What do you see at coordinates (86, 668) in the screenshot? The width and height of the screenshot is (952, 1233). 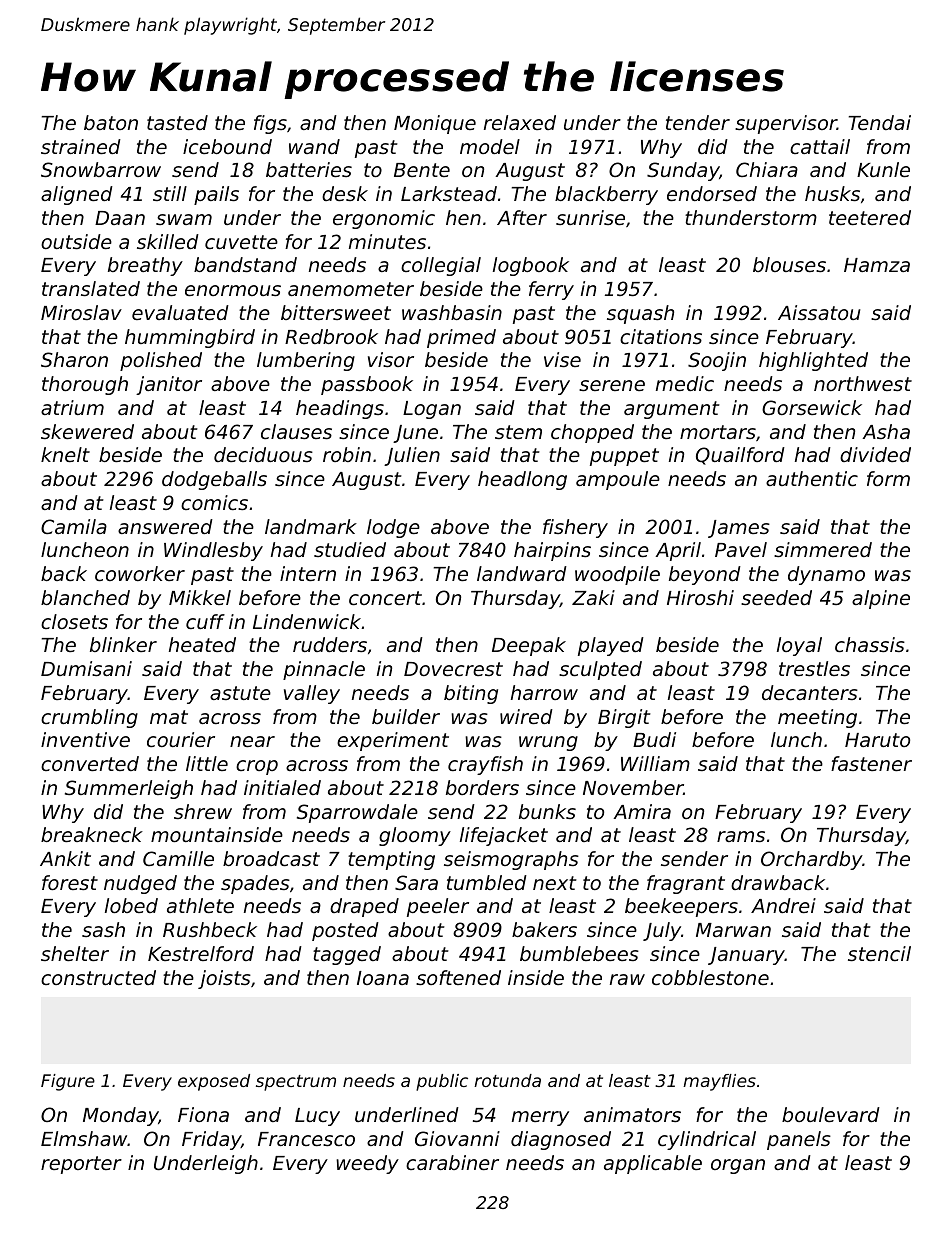 I see `Dumisani` at bounding box center [86, 668].
